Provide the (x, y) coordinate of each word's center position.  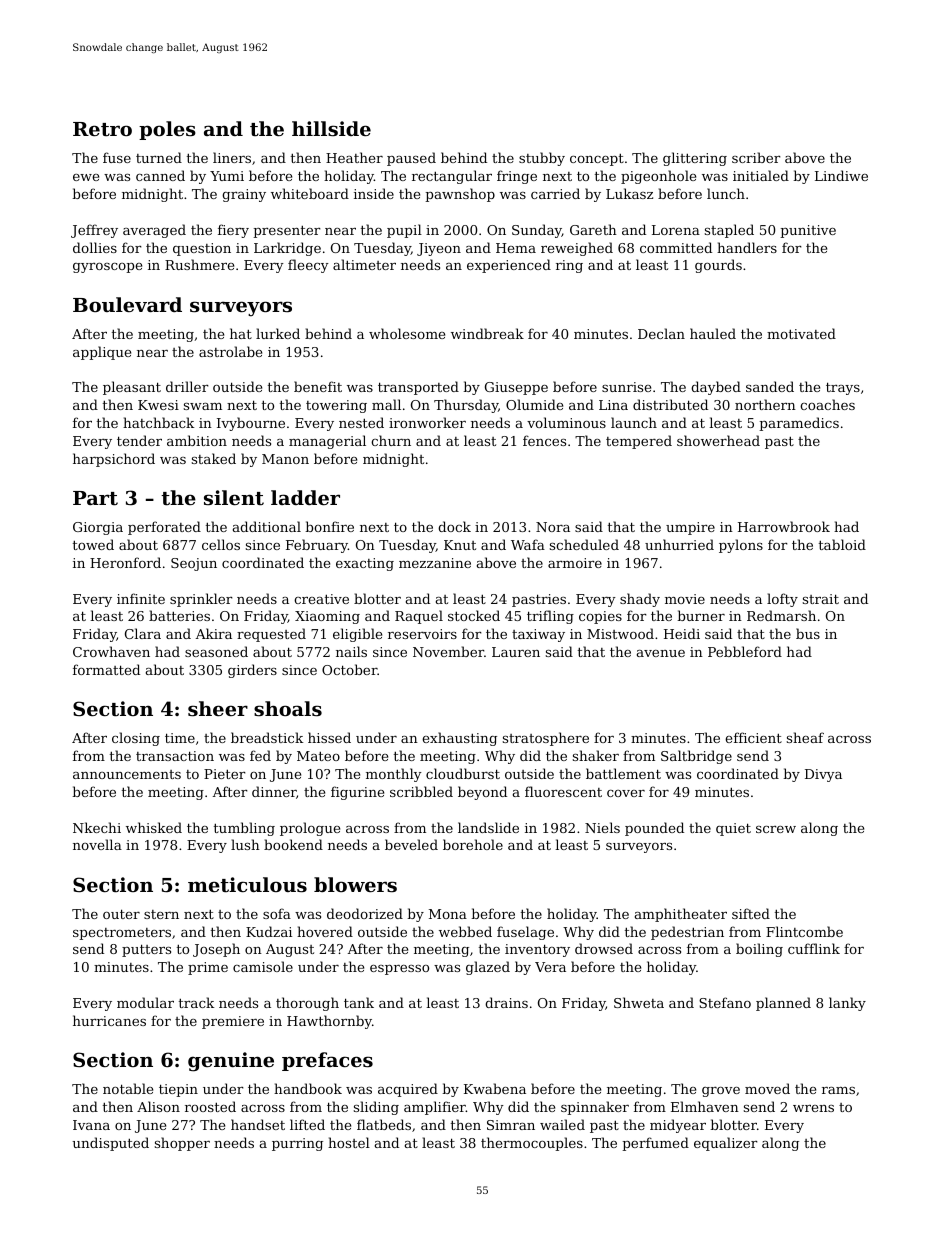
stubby (542, 159)
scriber (756, 157)
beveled (411, 844)
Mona (448, 914)
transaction (175, 756)
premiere (233, 1022)
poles (167, 130)
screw (776, 829)
